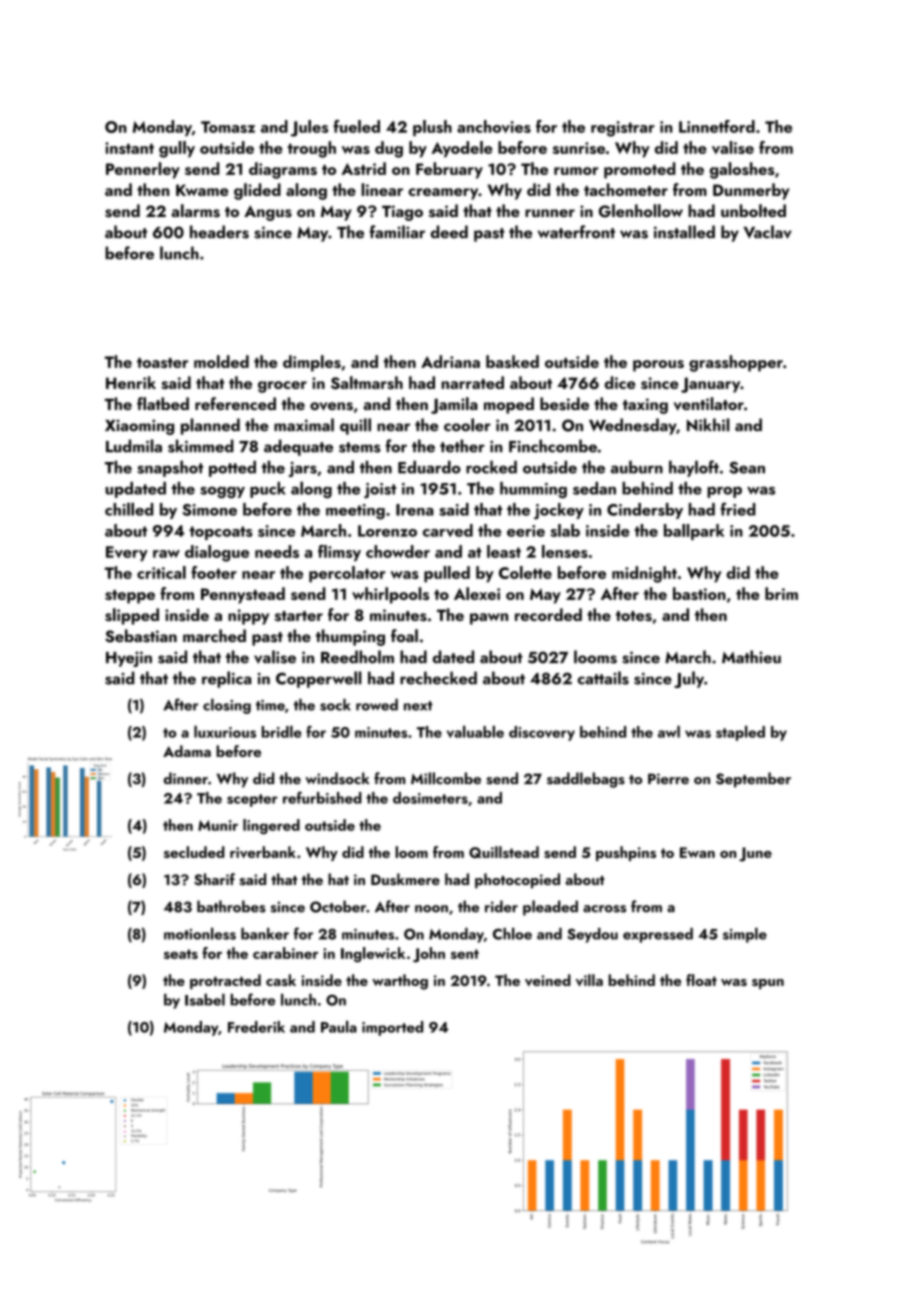 This screenshot has height=1316, width=908. I want to click on pulled, so click(447, 574).
